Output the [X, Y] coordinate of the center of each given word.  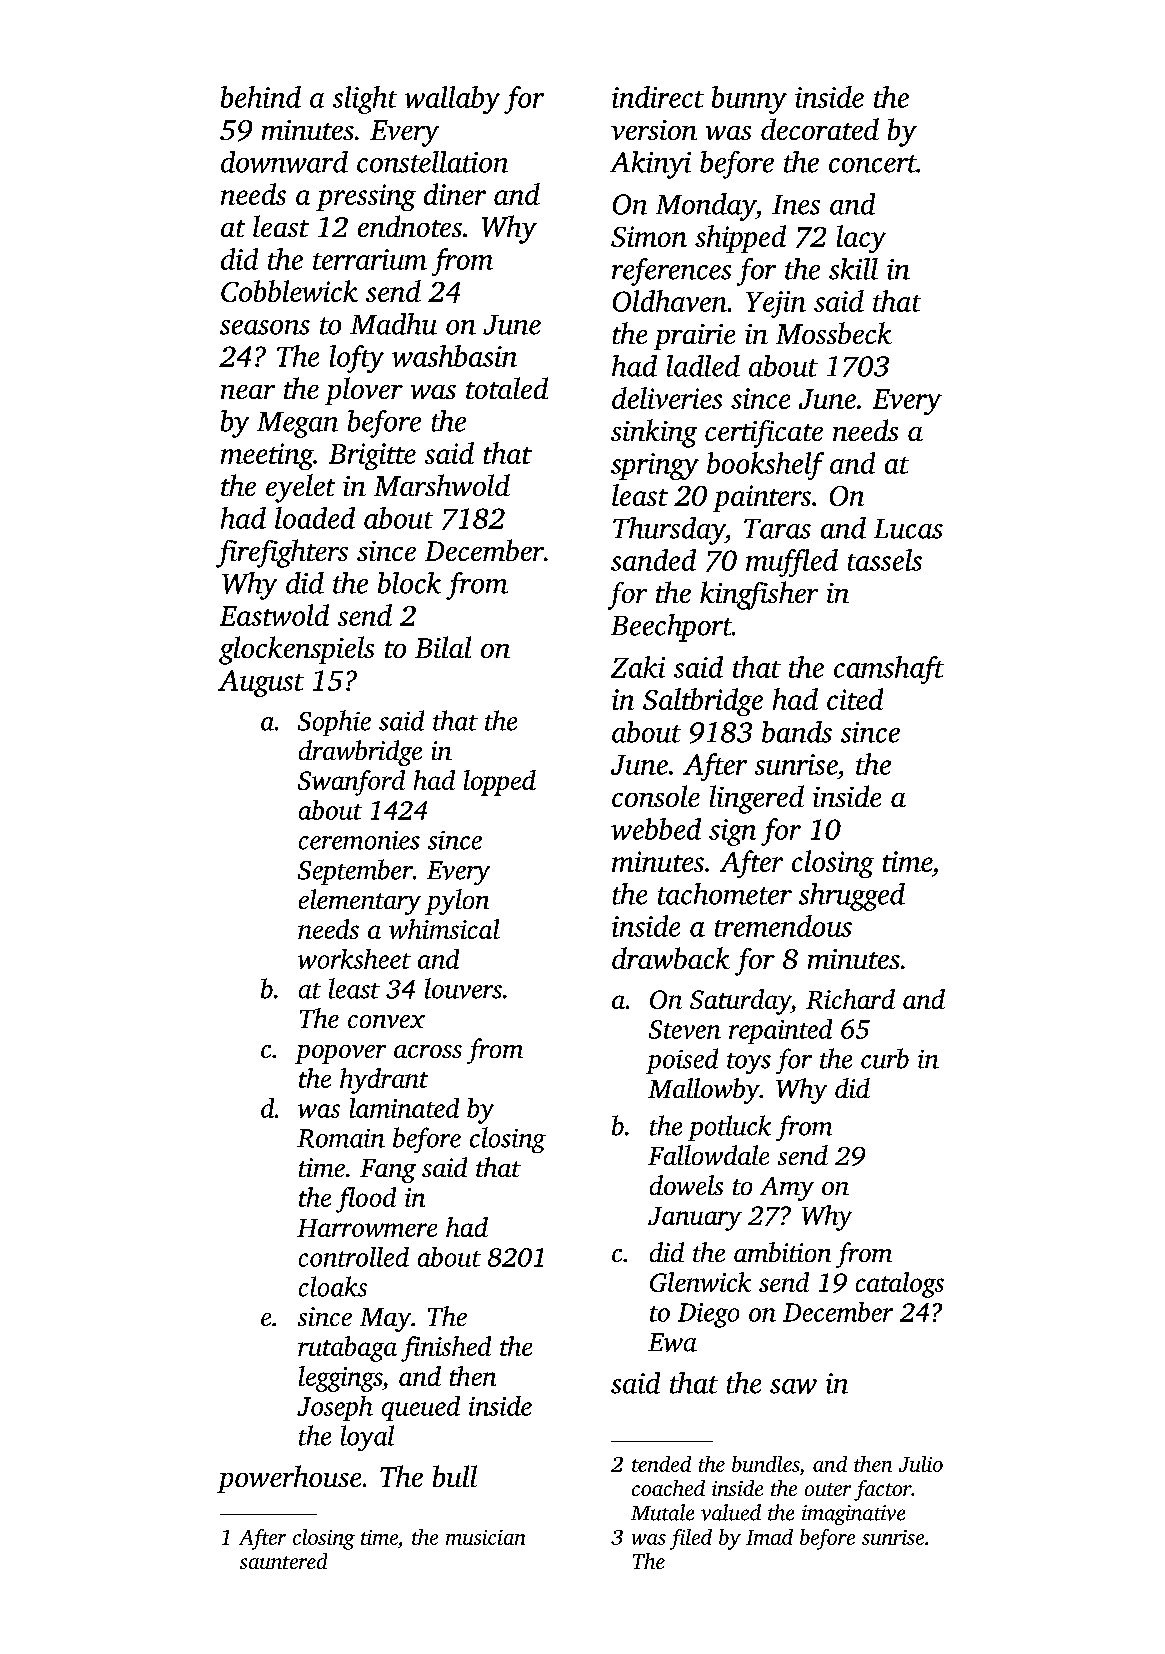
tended [661, 1464]
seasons [265, 327]
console [656, 796]
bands [797, 732]
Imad [769, 1537]
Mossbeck [834, 333]
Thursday [669, 531]
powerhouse [289, 1479]
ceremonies [359, 840]
